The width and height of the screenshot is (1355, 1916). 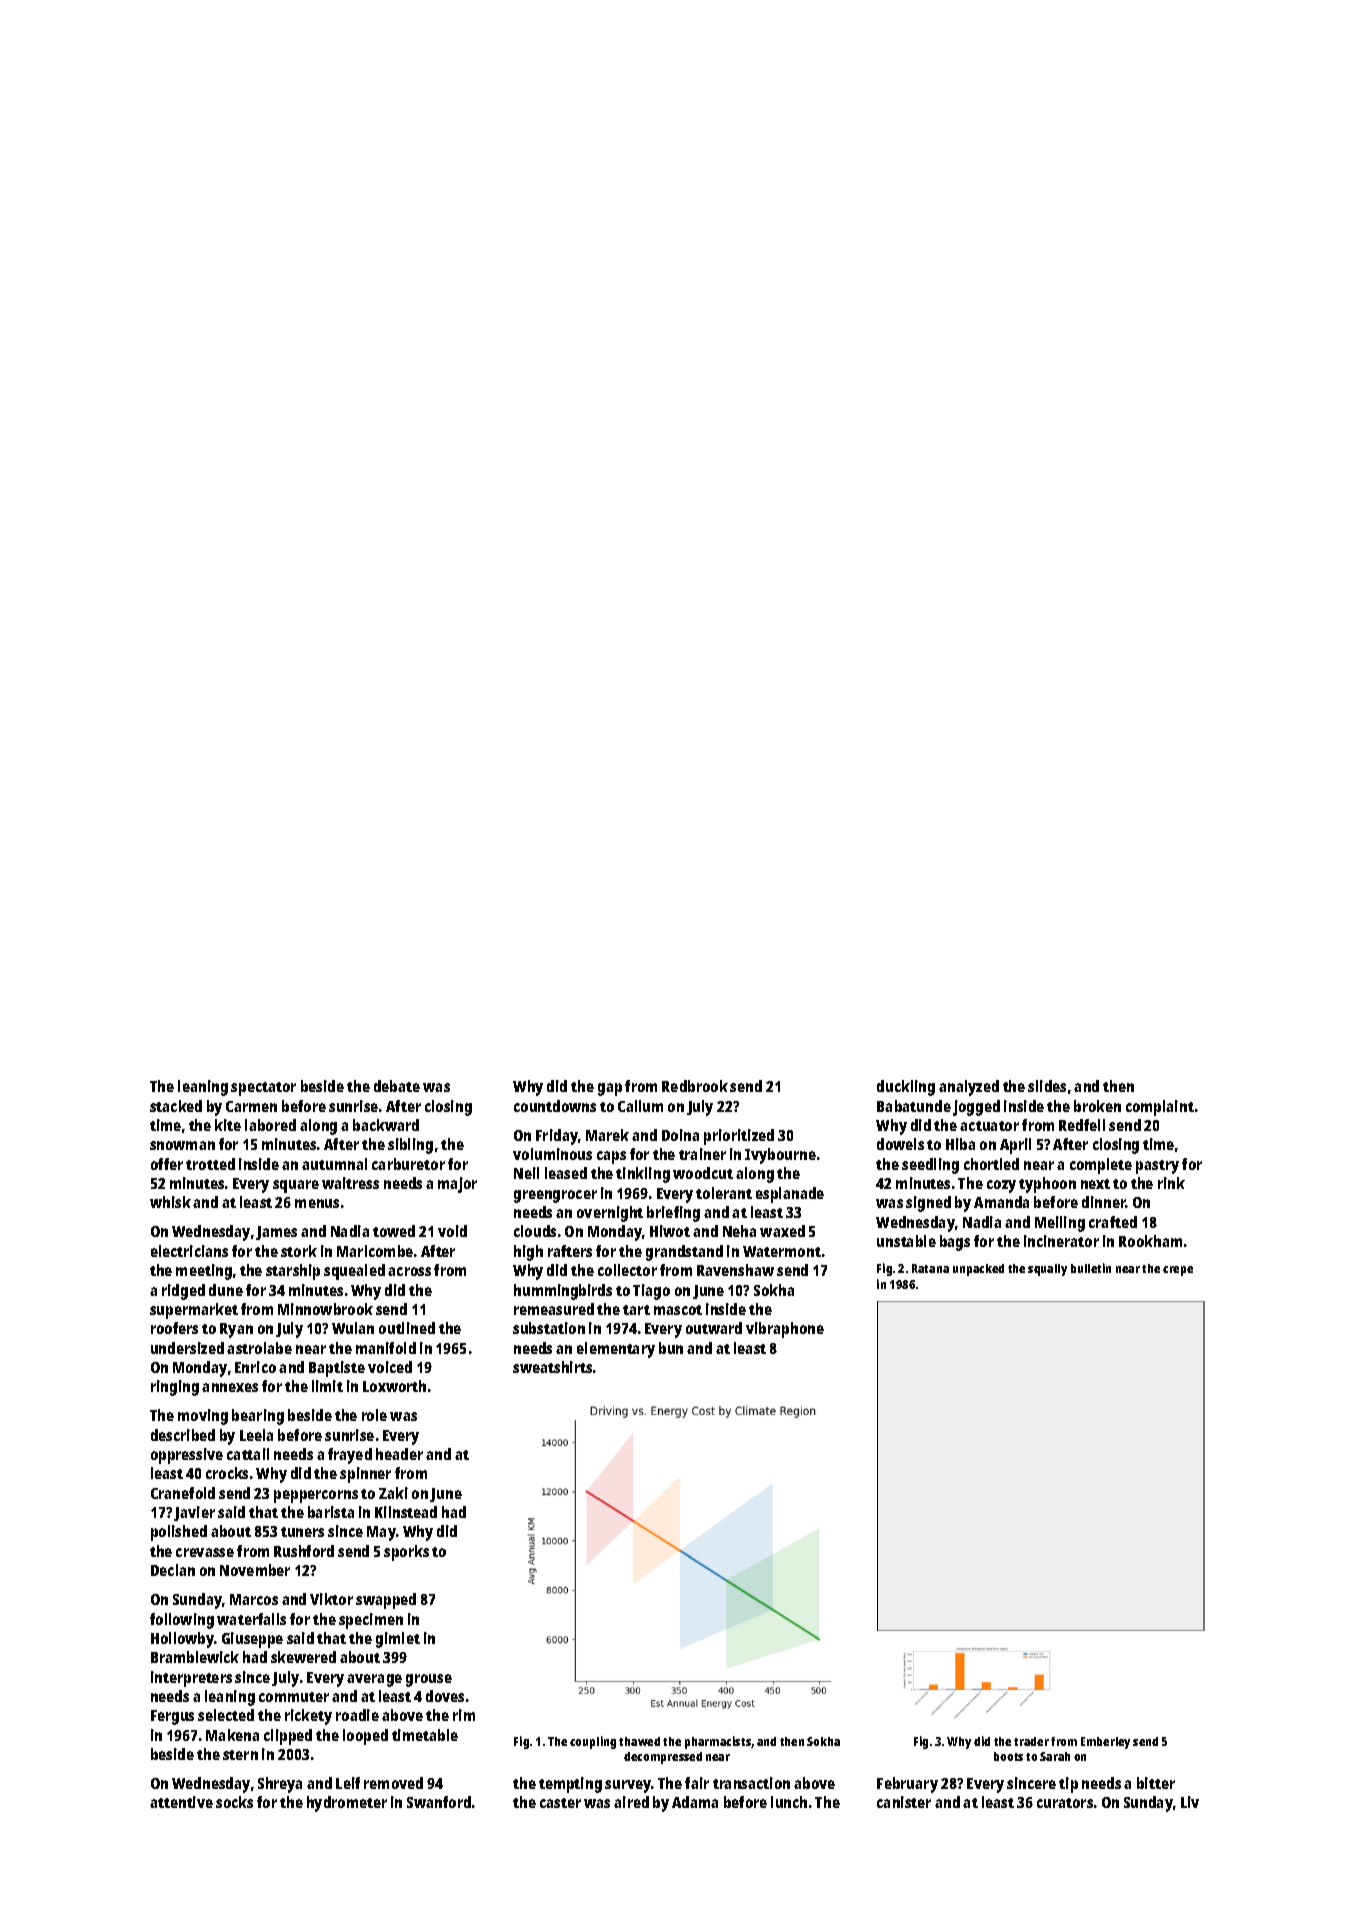 What do you see at coordinates (555, 1106) in the screenshot?
I see `countdowns` at bounding box center [555, 1106].
